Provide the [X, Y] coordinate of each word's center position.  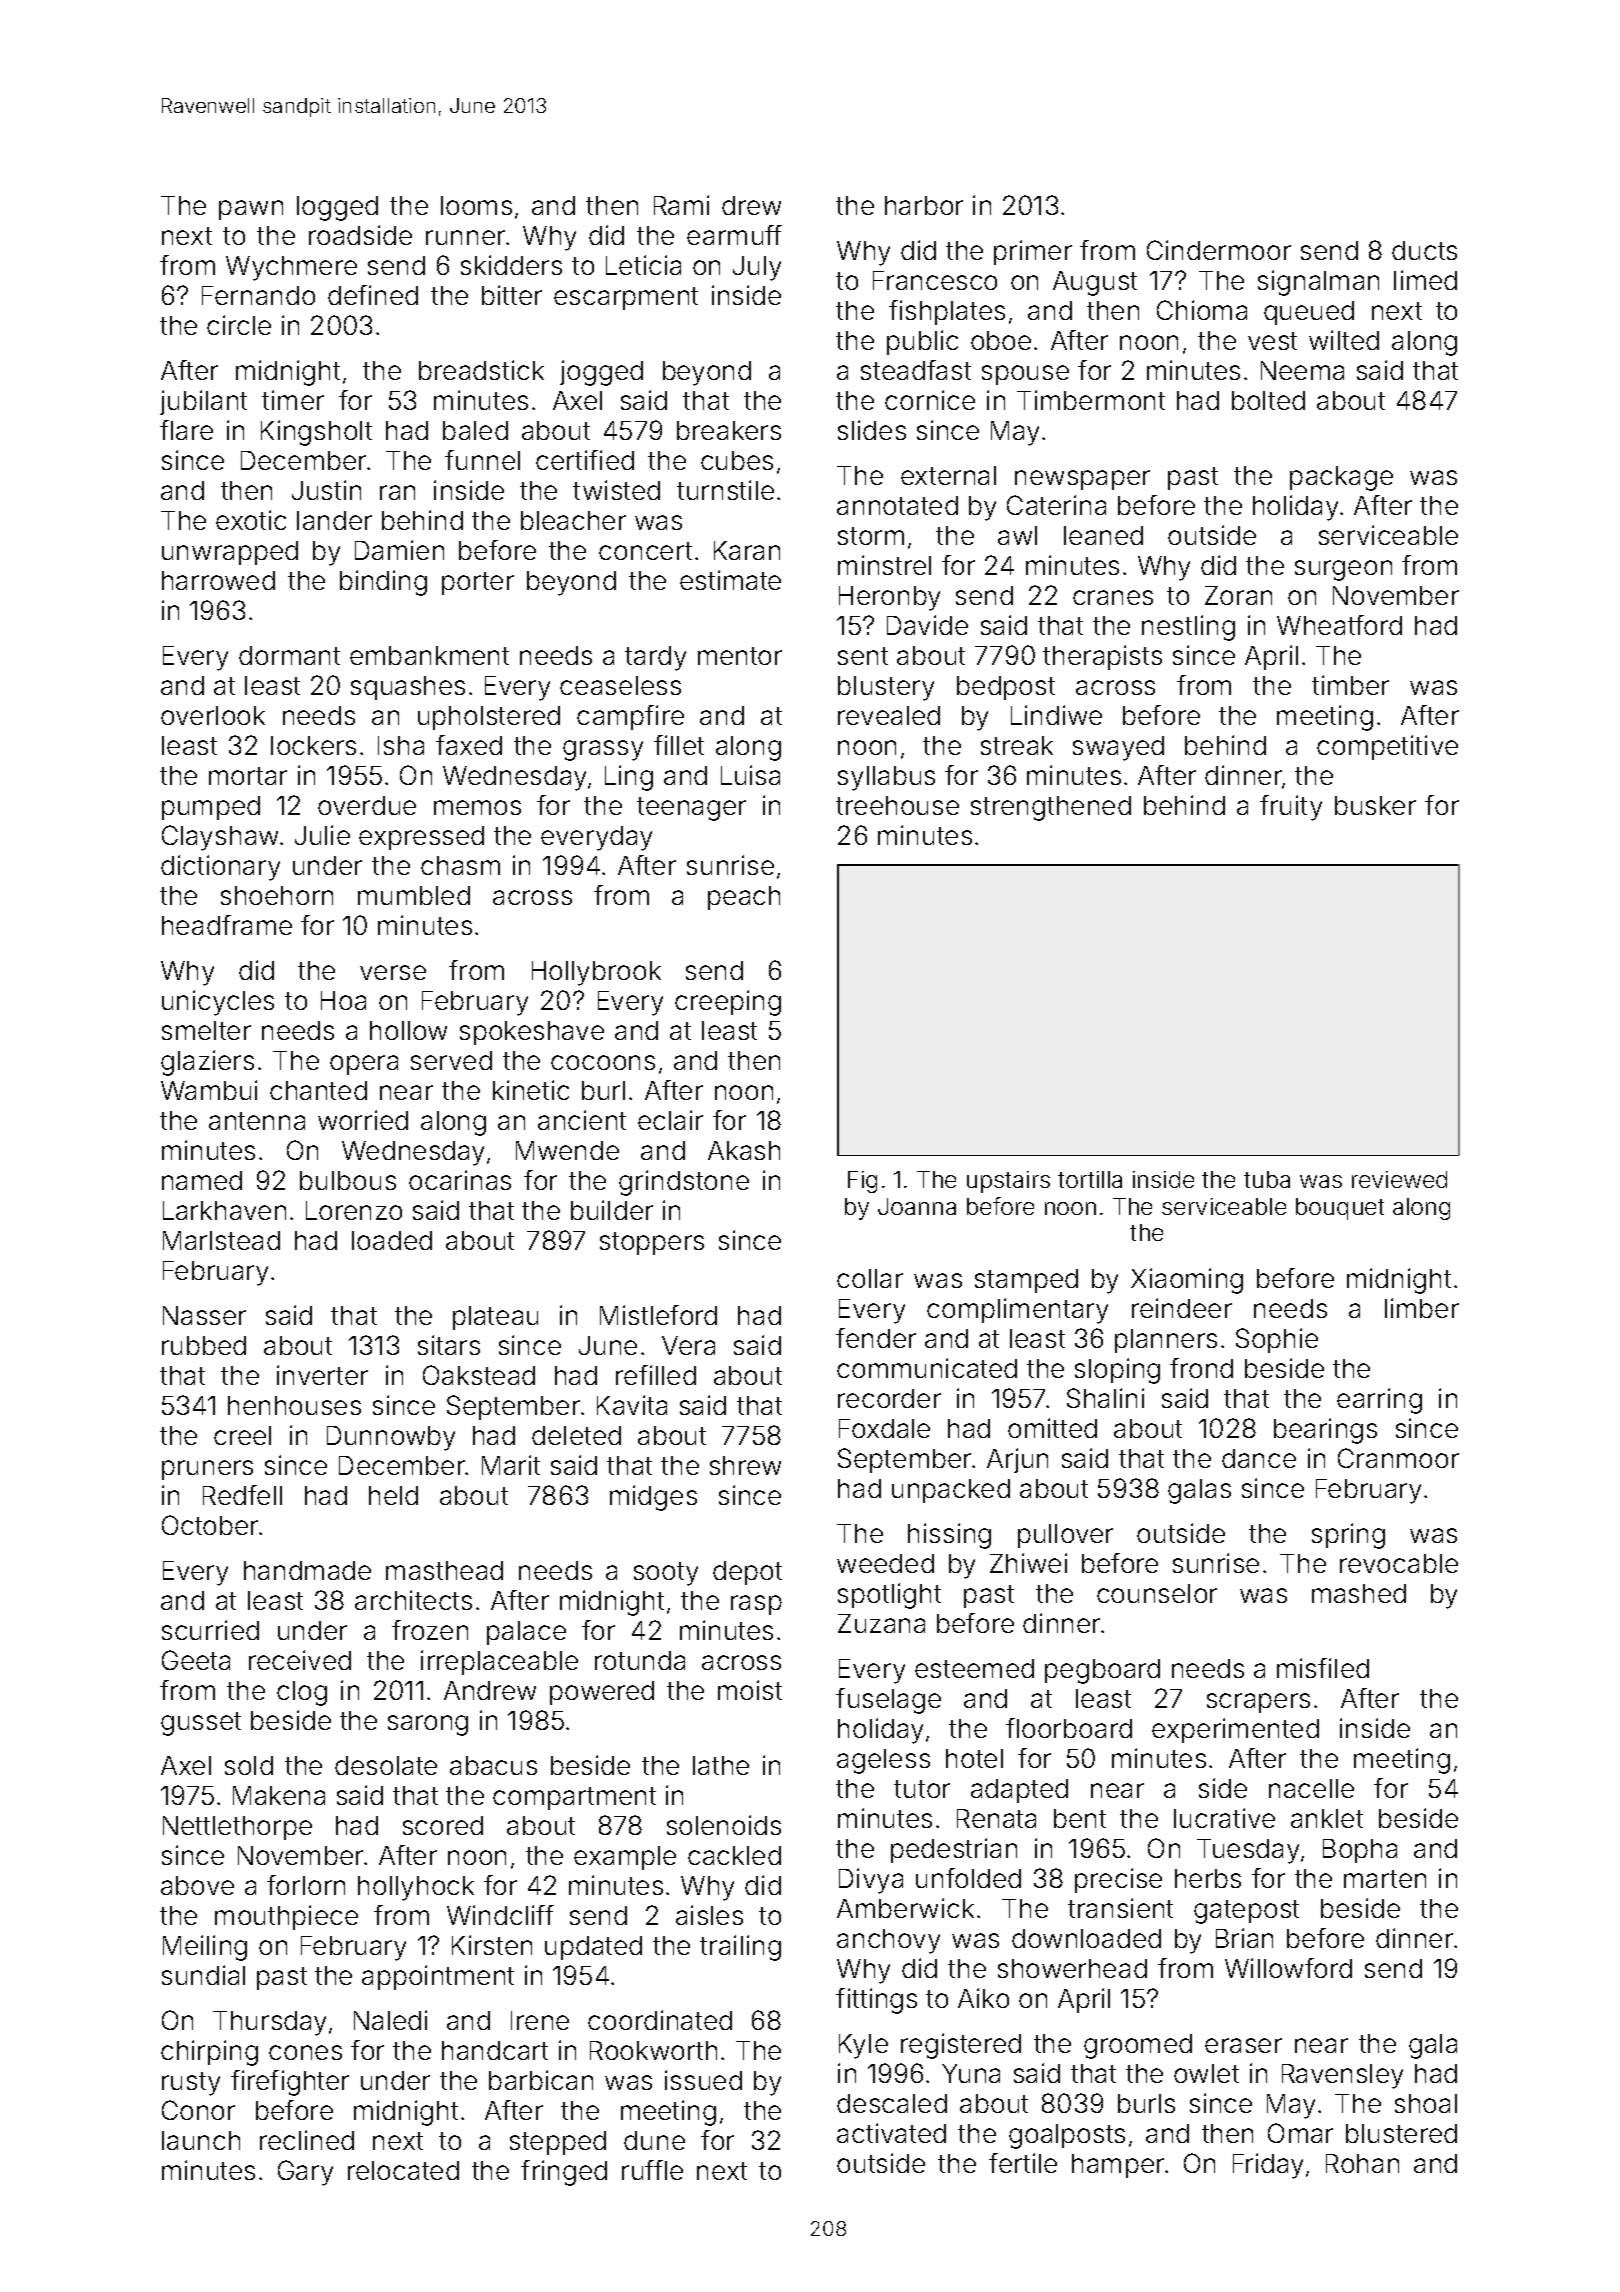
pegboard [1102, 1671]
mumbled [414, 895]
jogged [601, 373]
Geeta [196, 1660]
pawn [251, 210]
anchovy [888, 1941]
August [1095, 283]
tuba [1267, 1179]
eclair [670, 1120]
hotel [974, 1758]
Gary [305, 2173]
